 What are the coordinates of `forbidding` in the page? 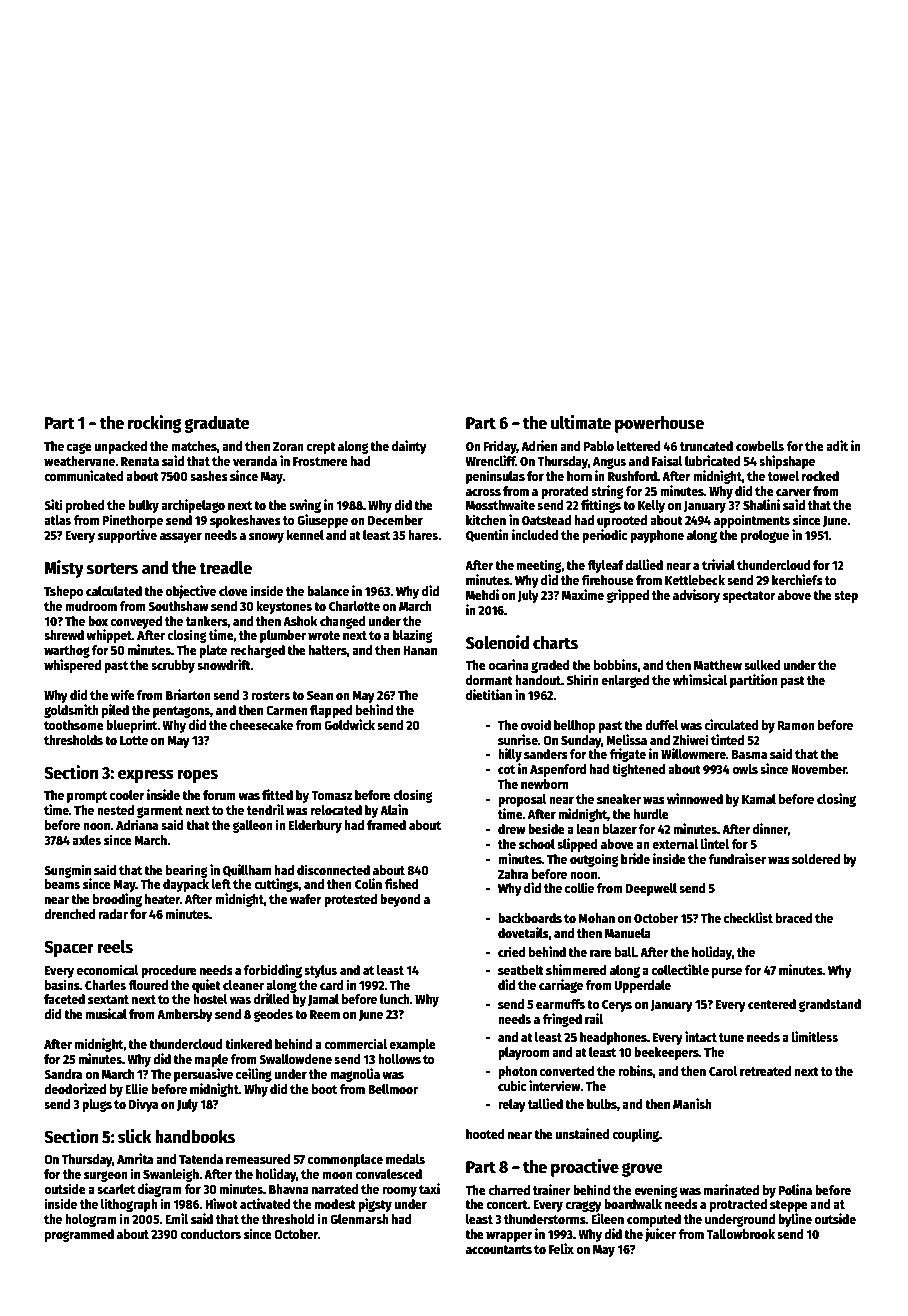 It's located at (273, 971).
